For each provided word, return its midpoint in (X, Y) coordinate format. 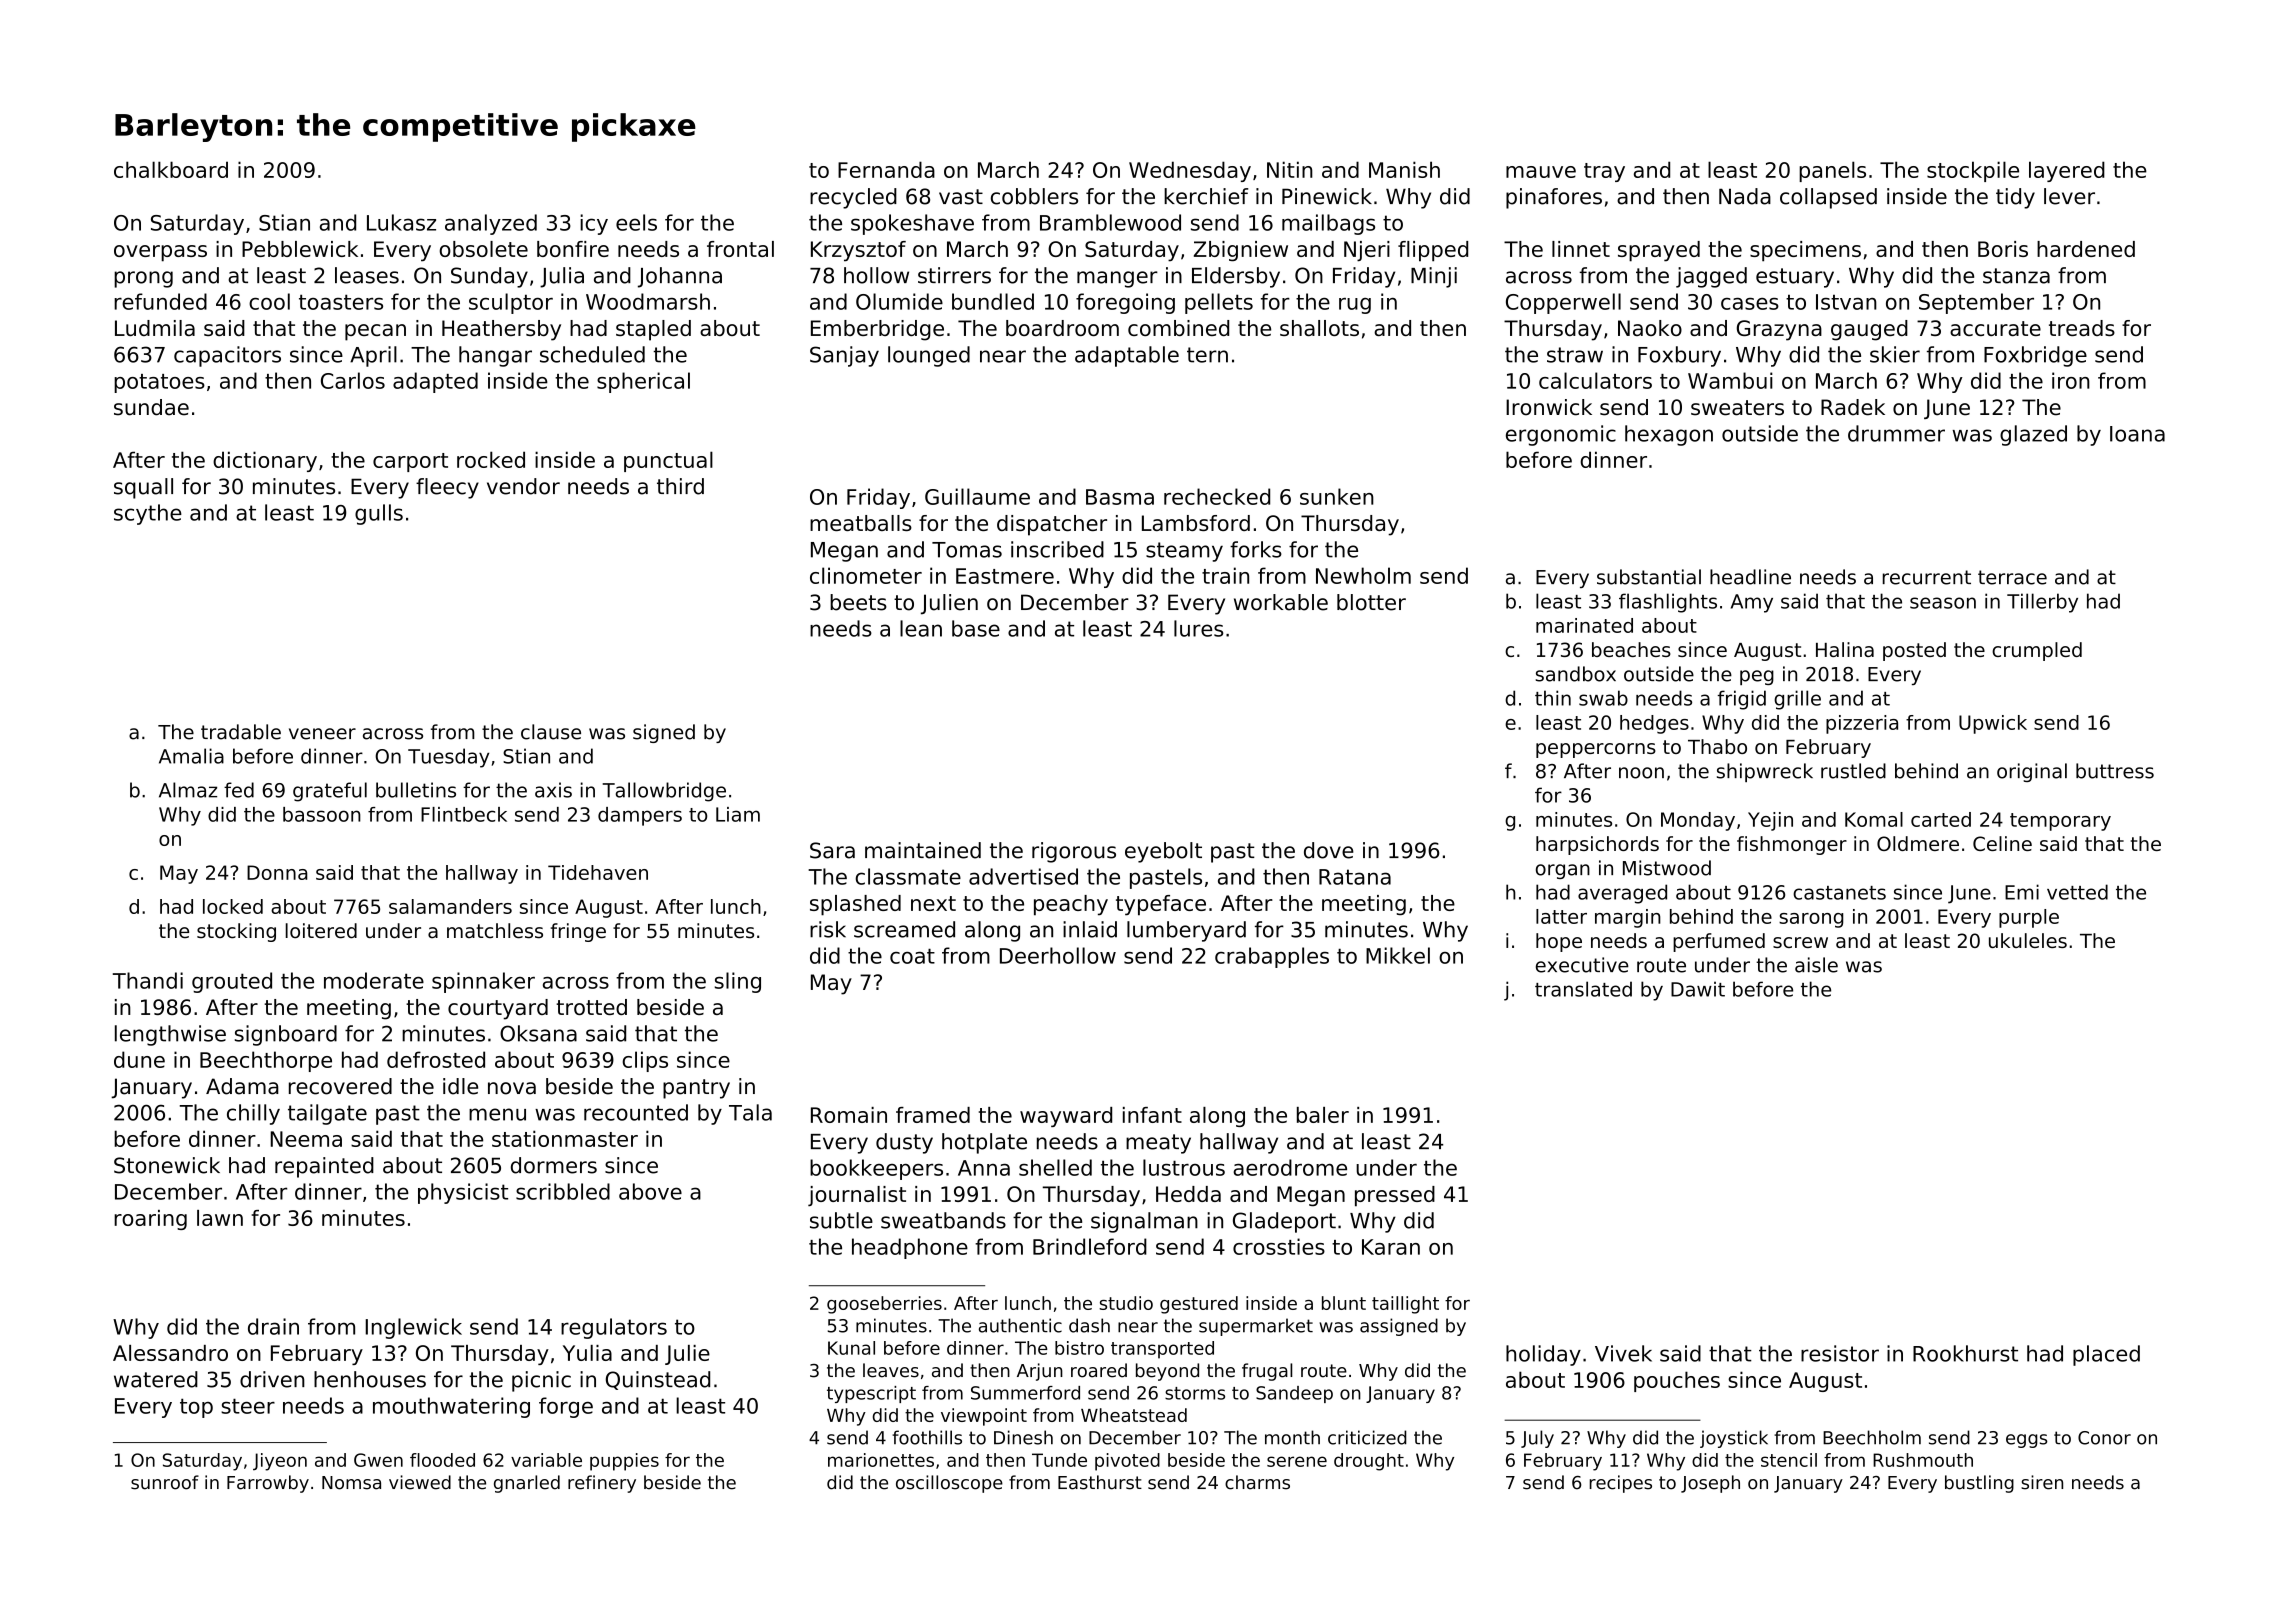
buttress (2115, 771)
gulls (379, 514)
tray (1604, 172)
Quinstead (658, 1380)
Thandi (148, 980)
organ (1563, 871)
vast (961, 197)
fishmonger (1792, 845)
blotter (1371, 602)
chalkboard (171, 169)
